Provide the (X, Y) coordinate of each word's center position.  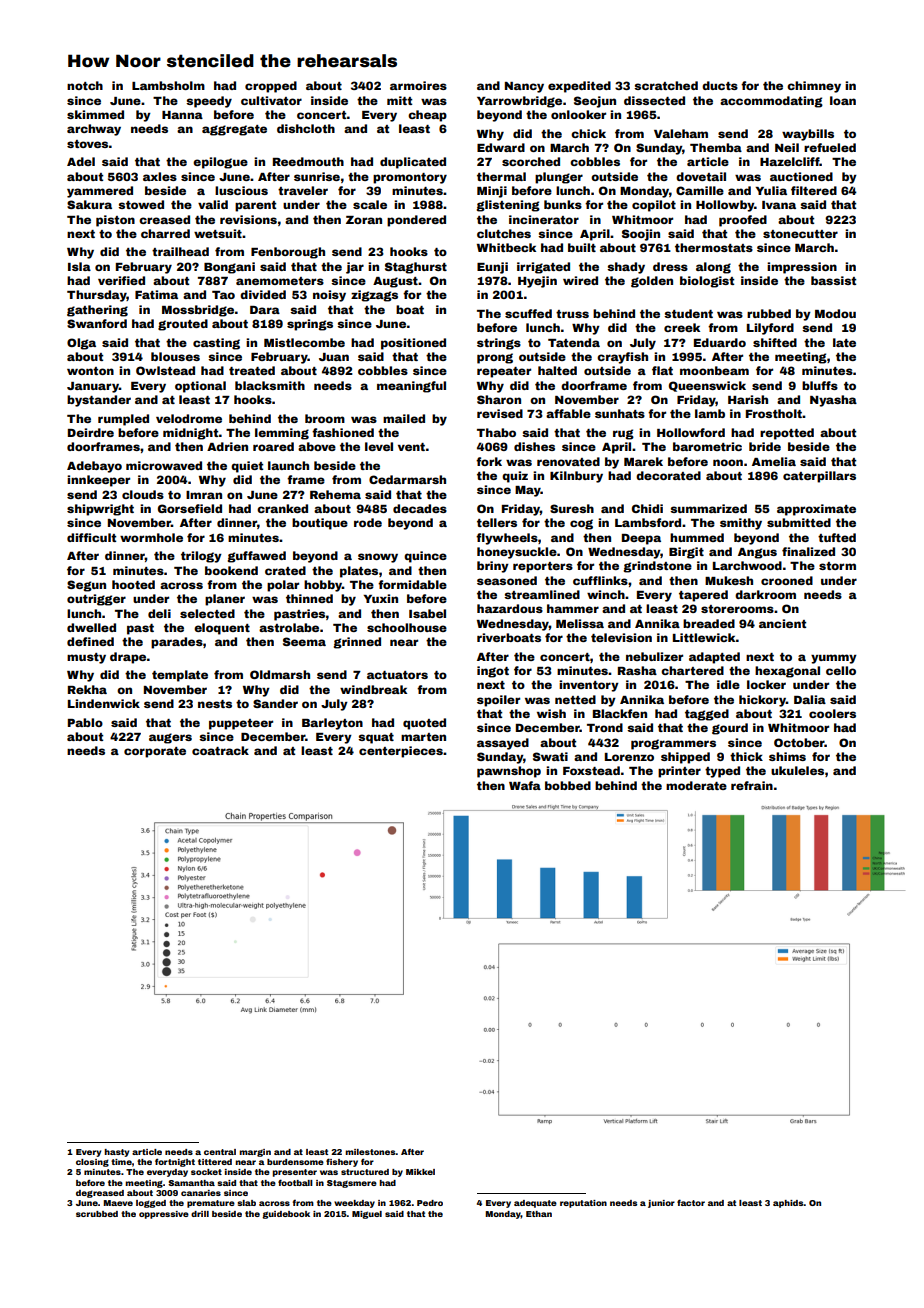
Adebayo (94, 467)
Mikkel (420, 1172)
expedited (579, 87)
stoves (88, 144)
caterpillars (819, 477)
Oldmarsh (280, 674)
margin (255, 1153)
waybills (808, 135)
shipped (685, 758)
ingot (493, 672)
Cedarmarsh (407, 479)
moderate (696, 785)
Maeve (118, 1203)
